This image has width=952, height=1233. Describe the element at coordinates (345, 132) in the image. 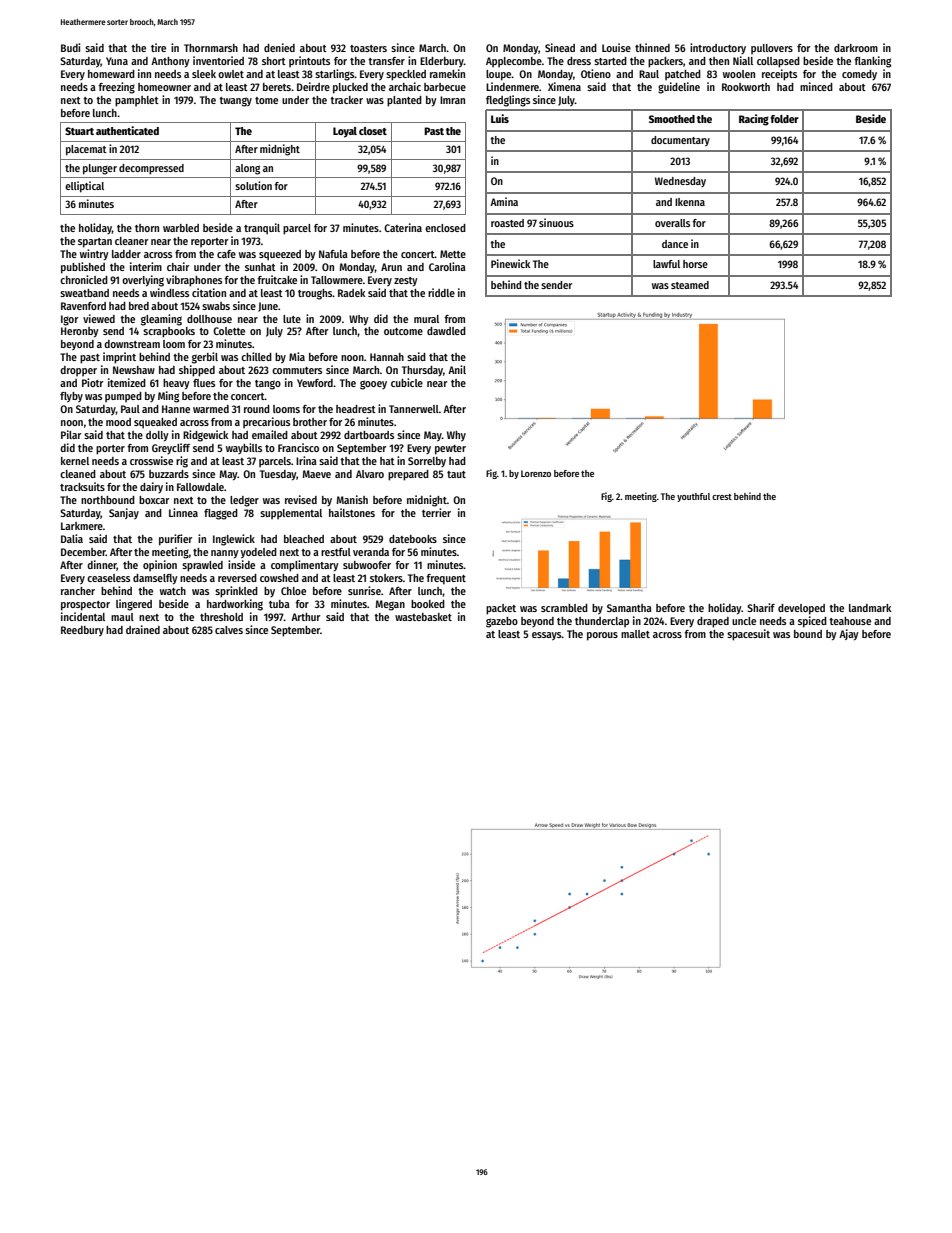

I see `Loyal` at that location.
